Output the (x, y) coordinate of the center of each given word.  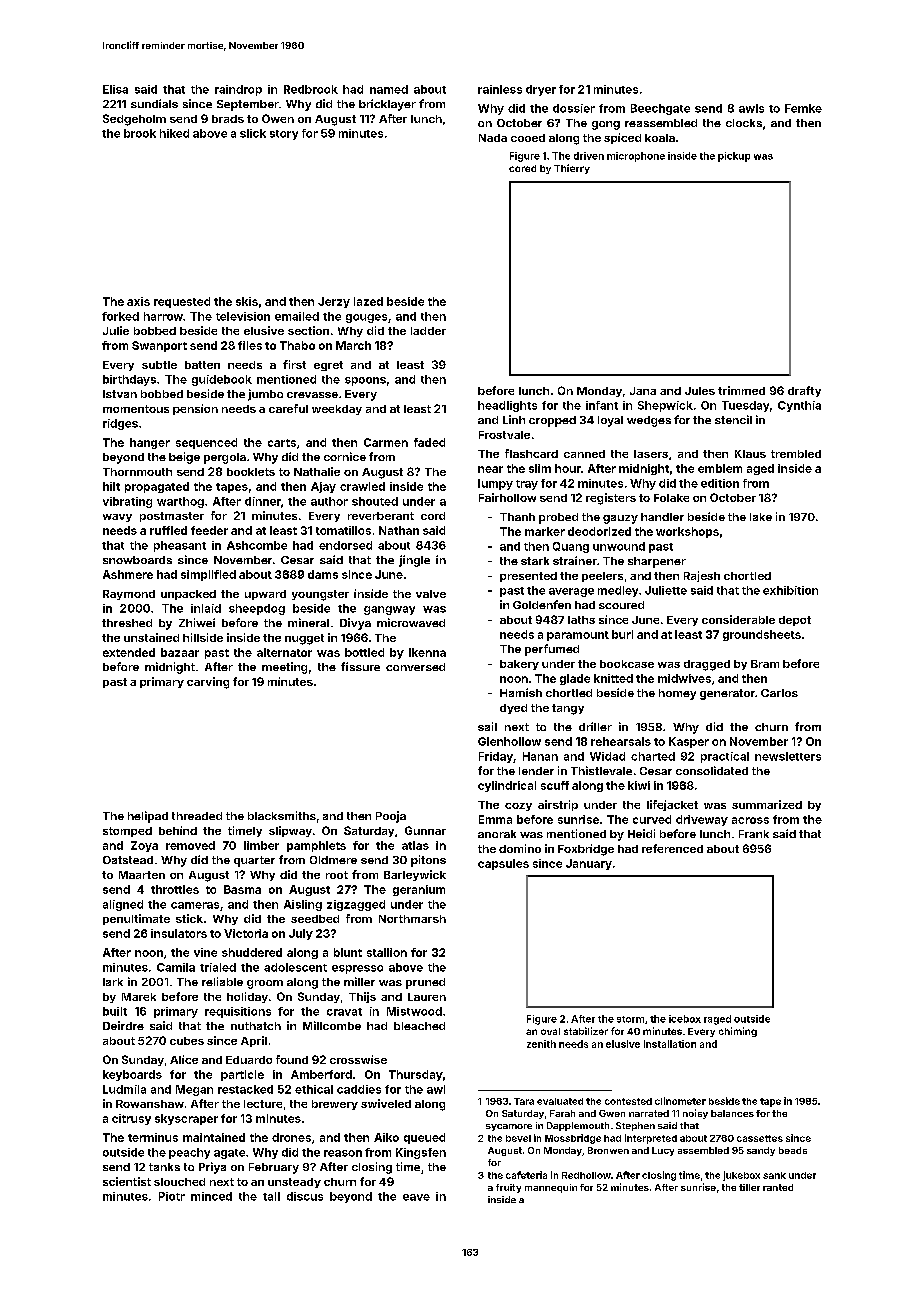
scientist (127, 1181)
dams (323, 574)
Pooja (391, 817)
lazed (368, 301)
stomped (127, 832)
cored (522, 168)
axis (138, 301)
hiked (174, 133)
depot (795, 621)
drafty (804, 391)
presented (528, 577)
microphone (636, 157)
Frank (754, 834)
